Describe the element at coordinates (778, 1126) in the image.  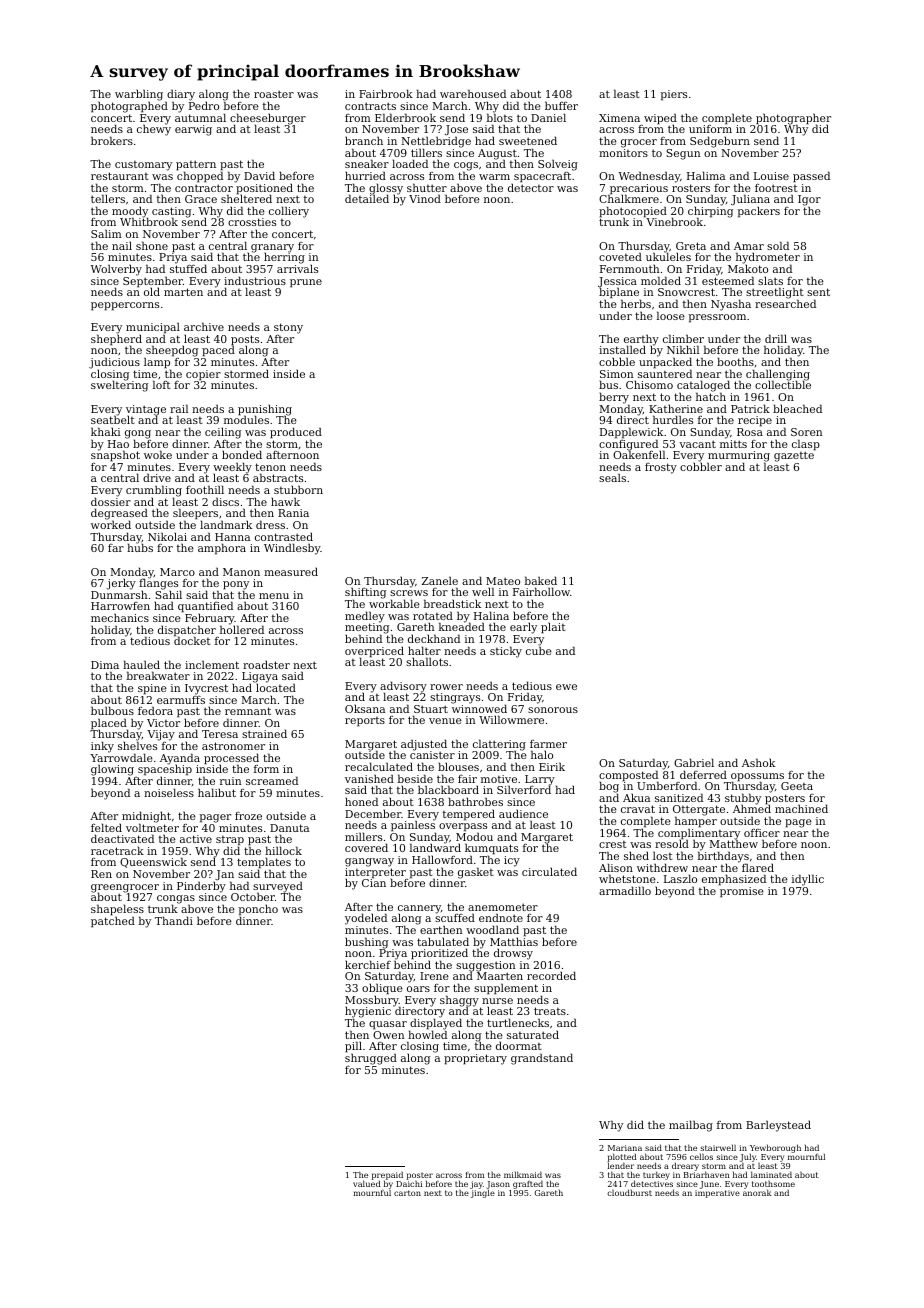
I see `Barleystead` at that location.
